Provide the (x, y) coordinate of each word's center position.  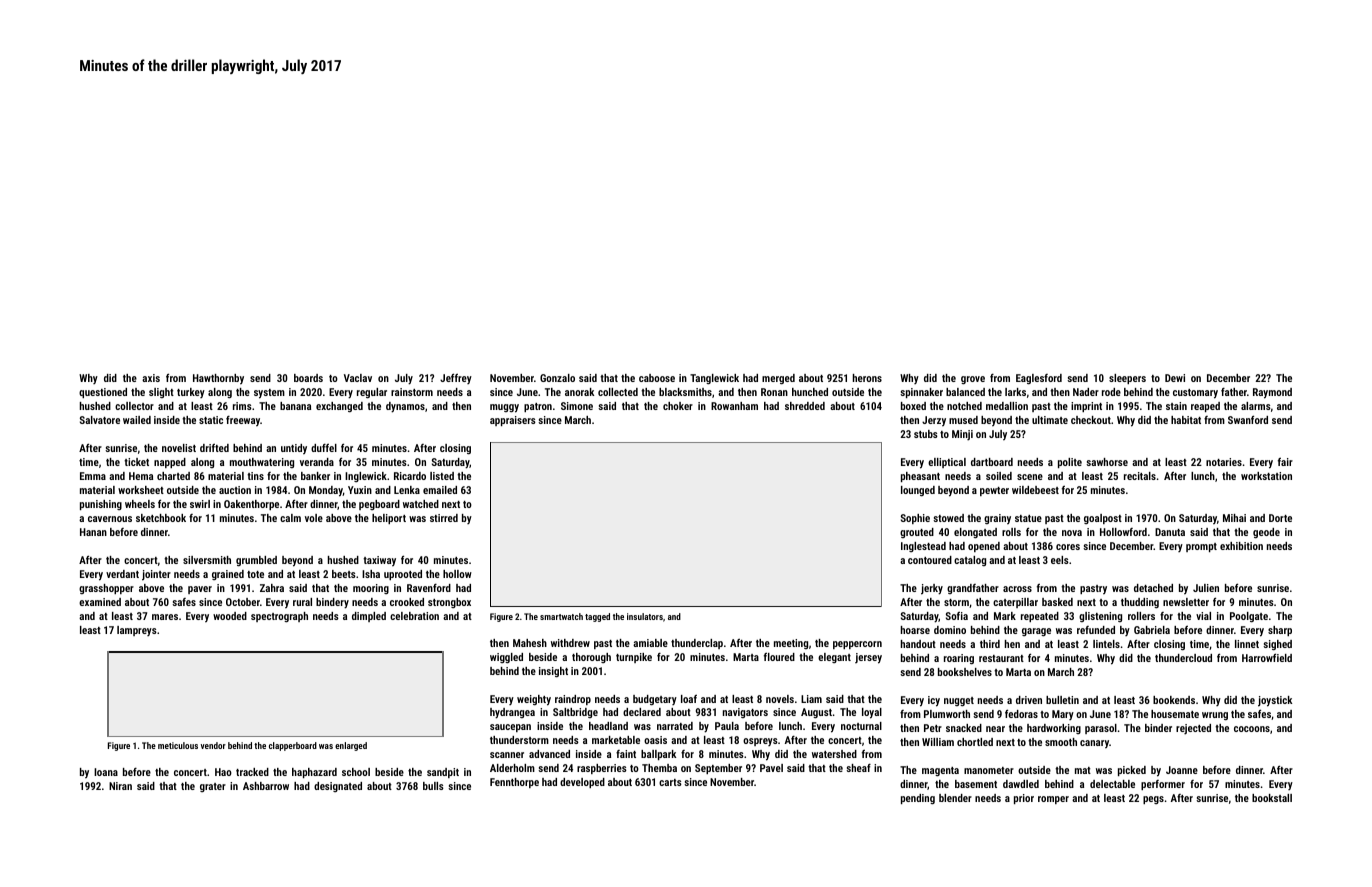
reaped (1205, 407)
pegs (1153, 800)
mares (165, 617)
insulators (645, 616)
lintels (1106, 644)
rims (242, 406)
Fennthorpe (514, 783)
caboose (657, 378)
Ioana (106, 772)
